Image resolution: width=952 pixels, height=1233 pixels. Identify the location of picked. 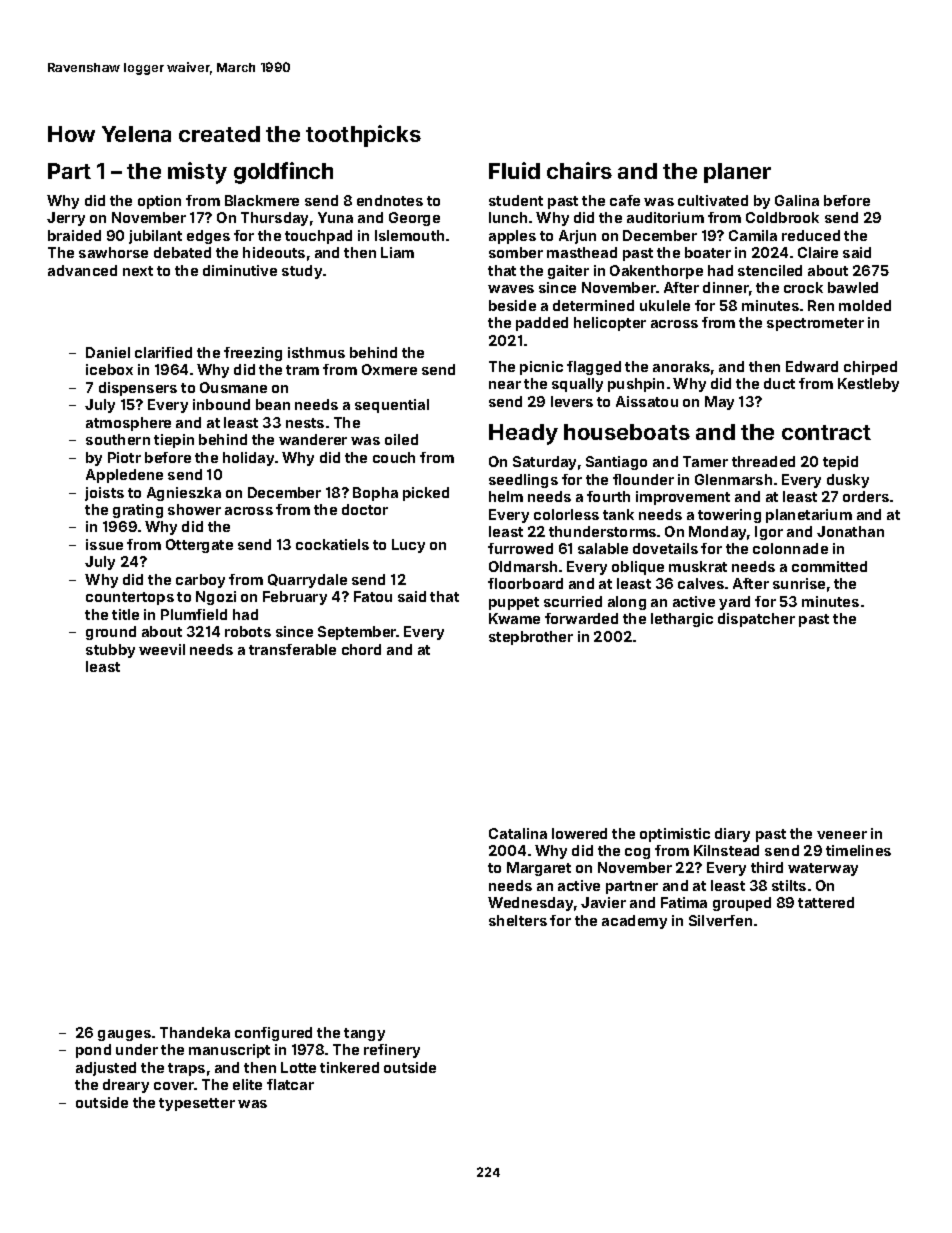
(426, 494).
